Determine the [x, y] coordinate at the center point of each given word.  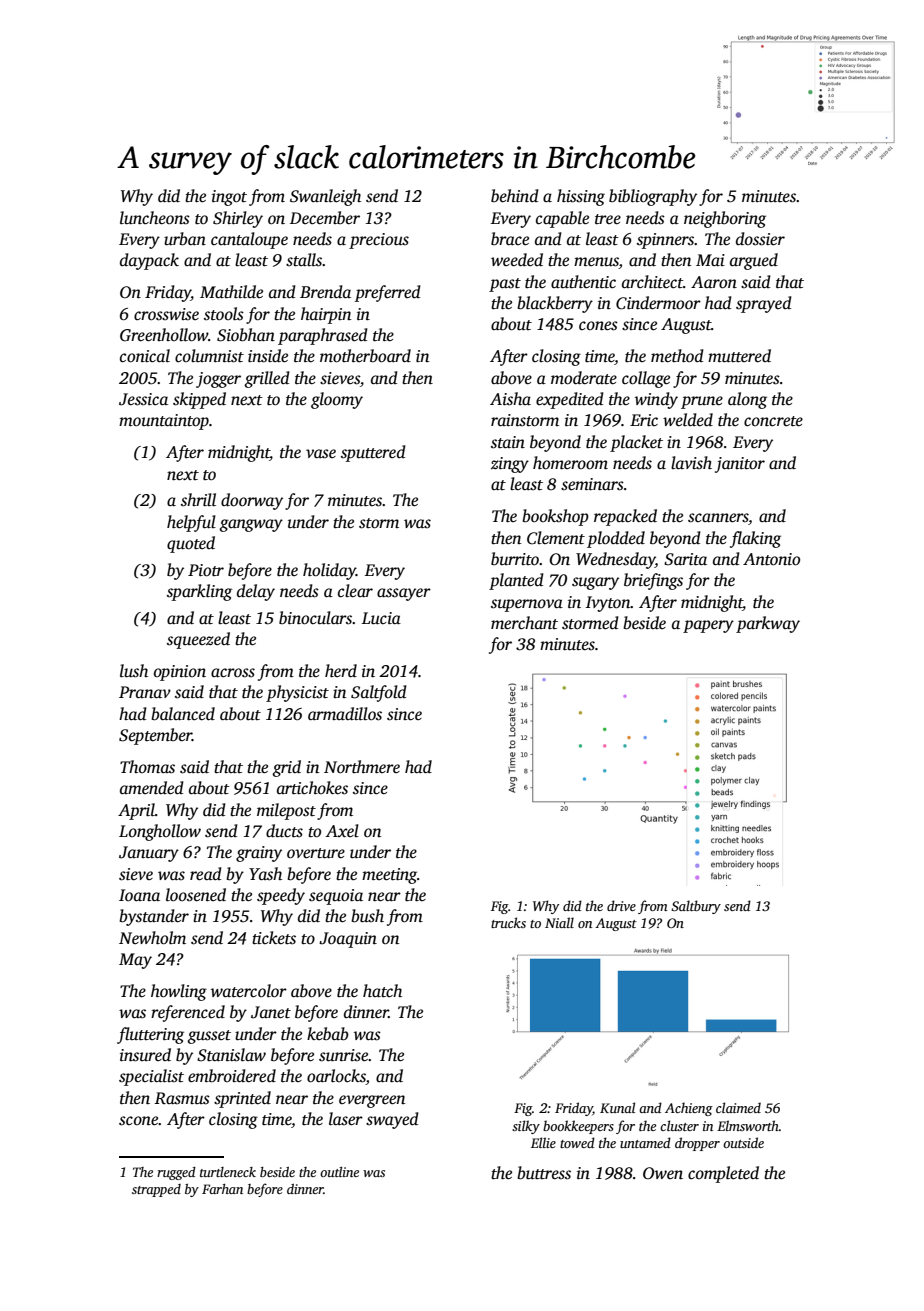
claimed [738, 1107]
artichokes [312, 788]
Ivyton [608, 604]
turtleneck [228, 1172]
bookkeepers [578, 1127]
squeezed [198, 640]
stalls [304, 260]
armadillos [345, 714]
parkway [768, 624]
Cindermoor [658, 303]
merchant [524, 623]
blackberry [555, 304]
